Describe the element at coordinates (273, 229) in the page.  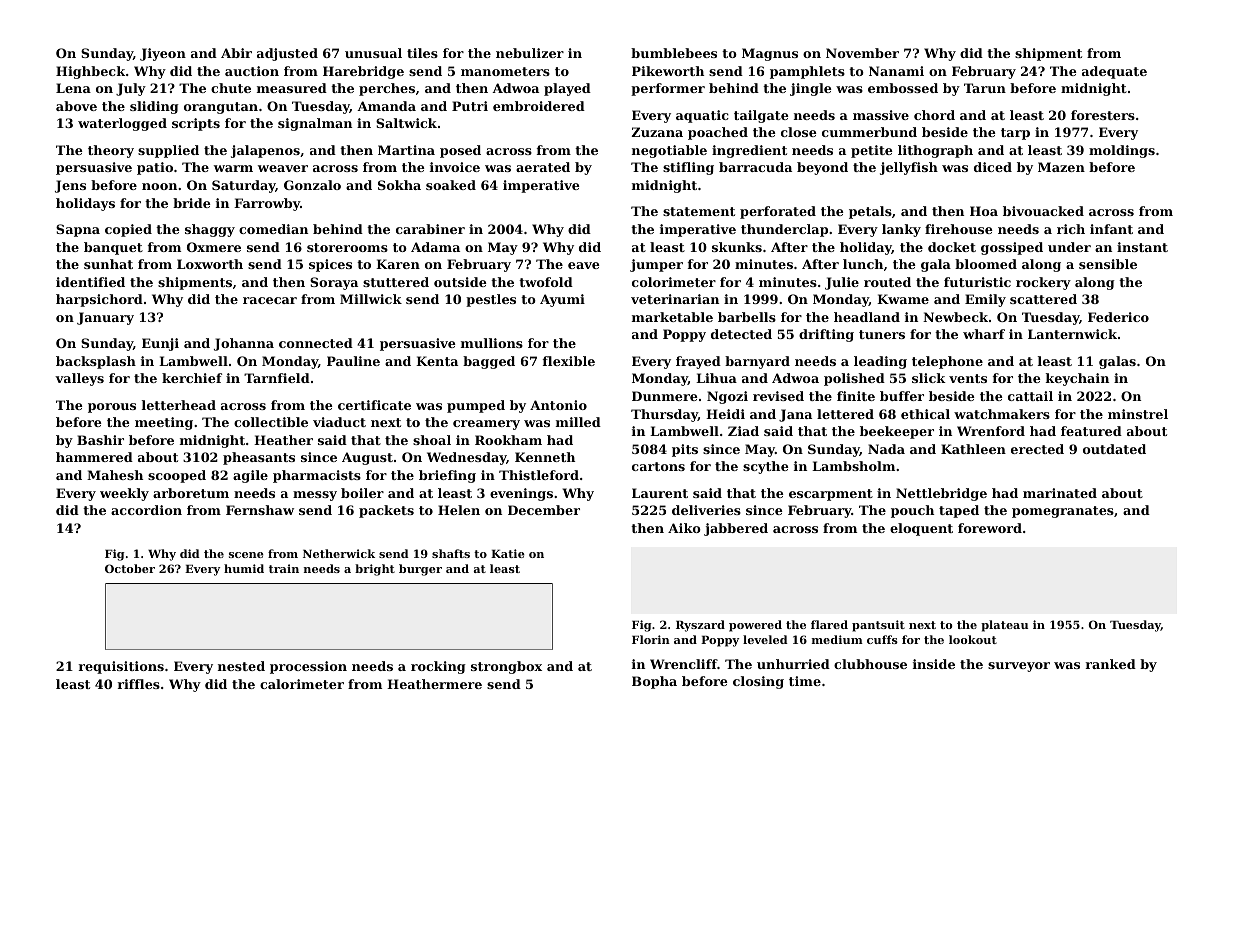
I see `comedian` at that location.
